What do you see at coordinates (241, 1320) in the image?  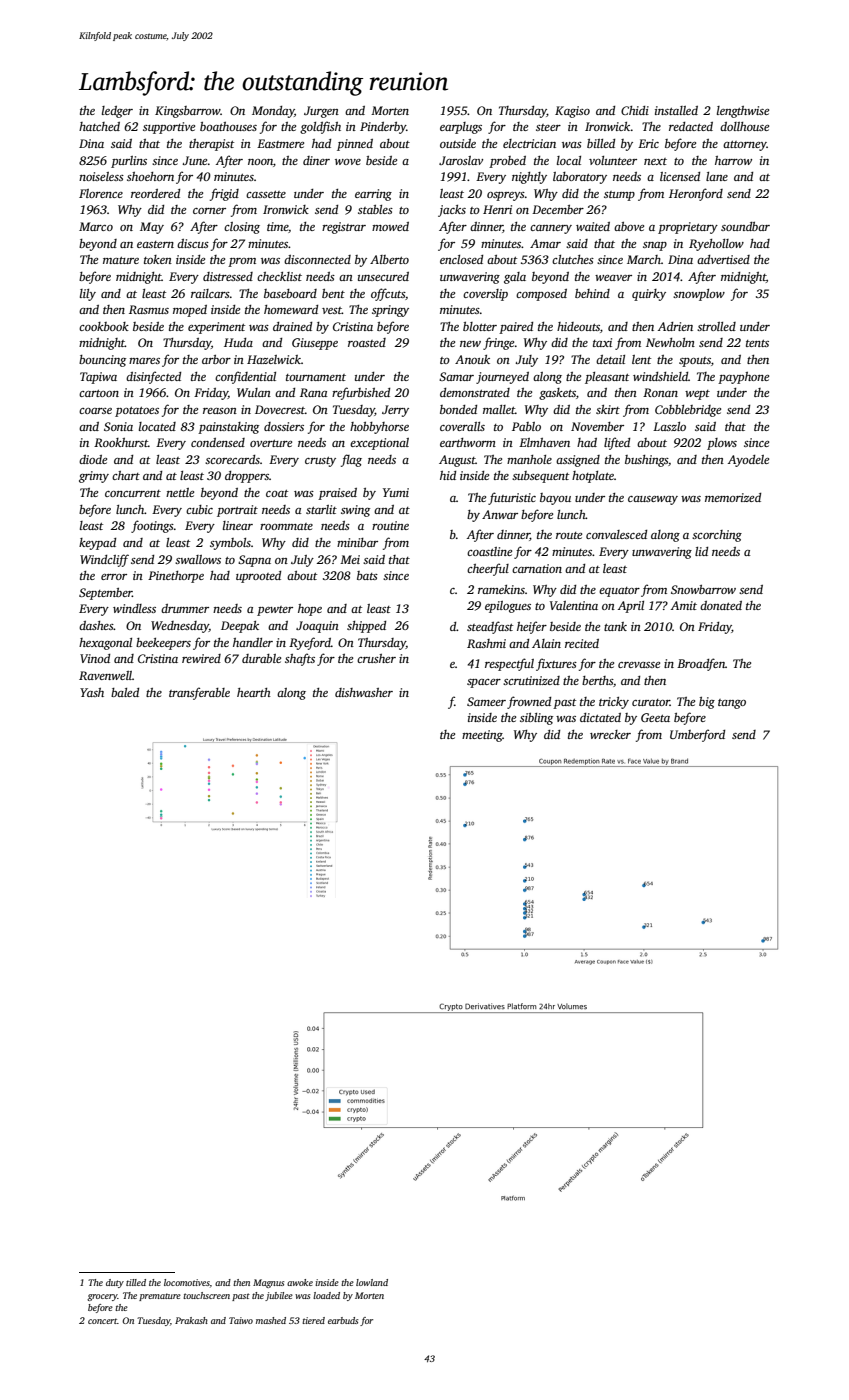 I see `Taiwo` at bounding box center [241, 1320].
